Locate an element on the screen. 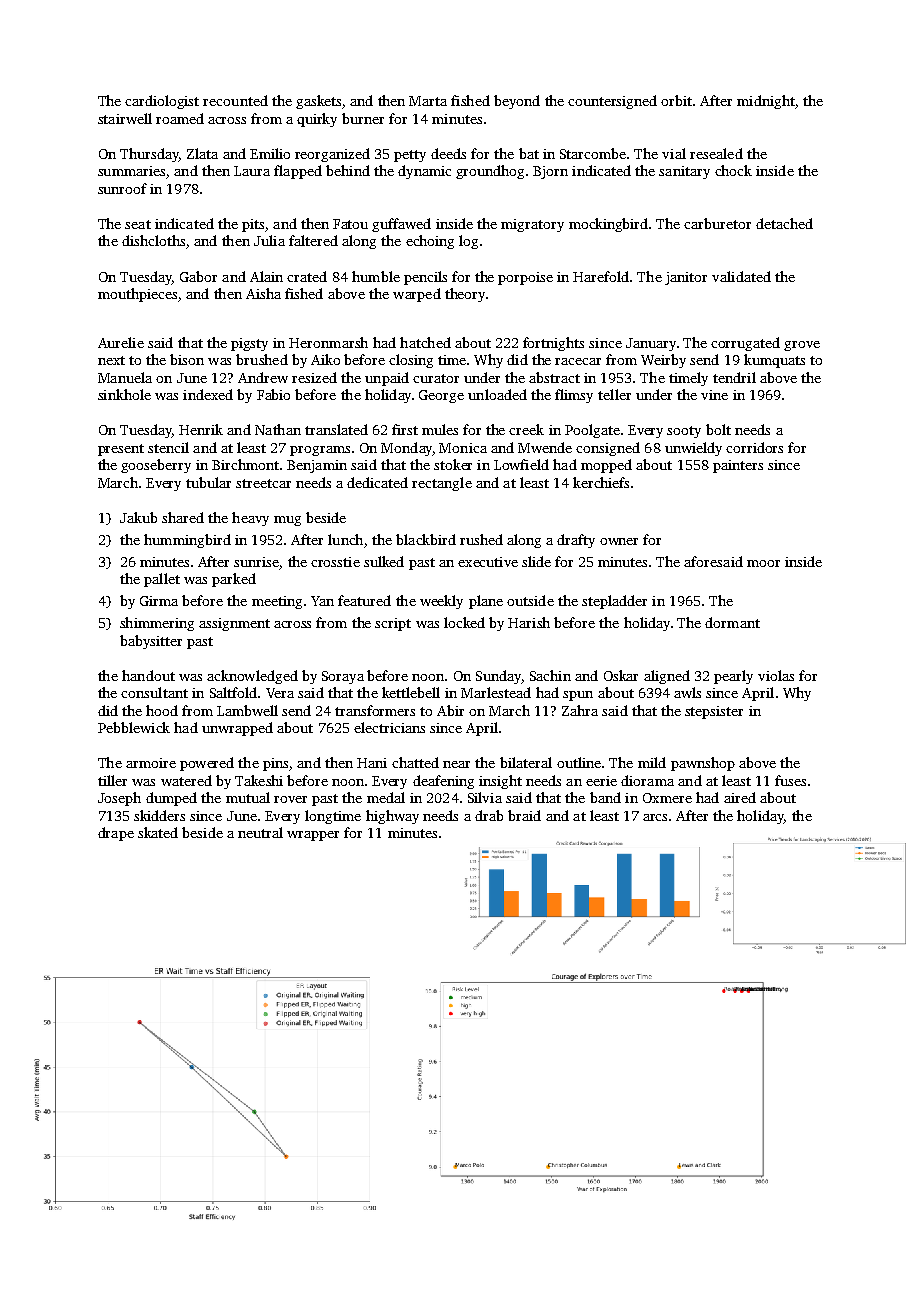 Image resolution: width=924 pixels, height=1308 pixels. janitor is located at coordinates (686, 278).
